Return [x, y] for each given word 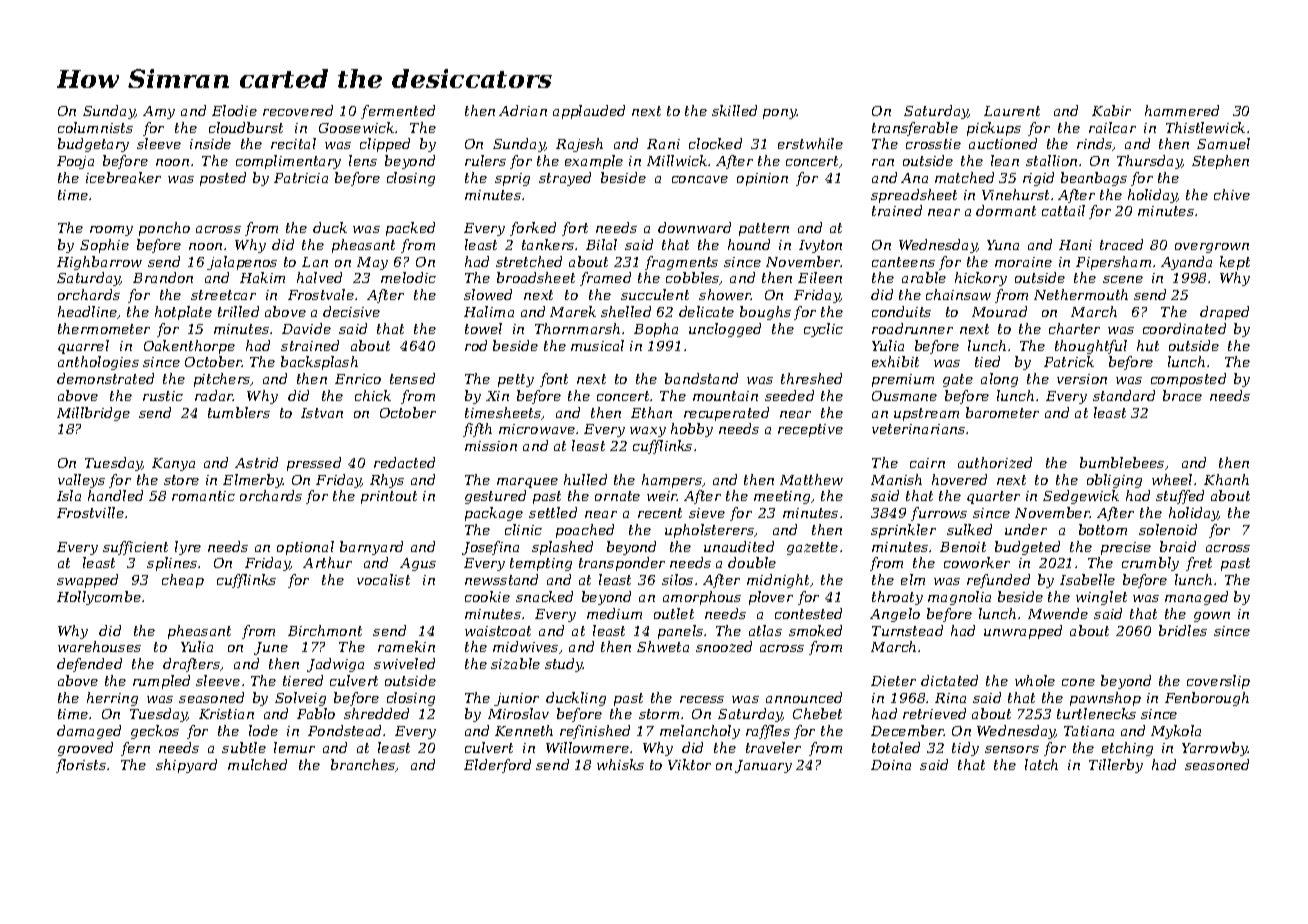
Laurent [1012, 111]
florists [81, 766]
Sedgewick [1081, 497]
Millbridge [93, 414]
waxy [648, 432]
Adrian [523, 110]
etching [1127, 749]
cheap [183, 581]
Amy [159, 112]
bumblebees [1122, 462]
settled [553, 512]
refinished [595, 732]
